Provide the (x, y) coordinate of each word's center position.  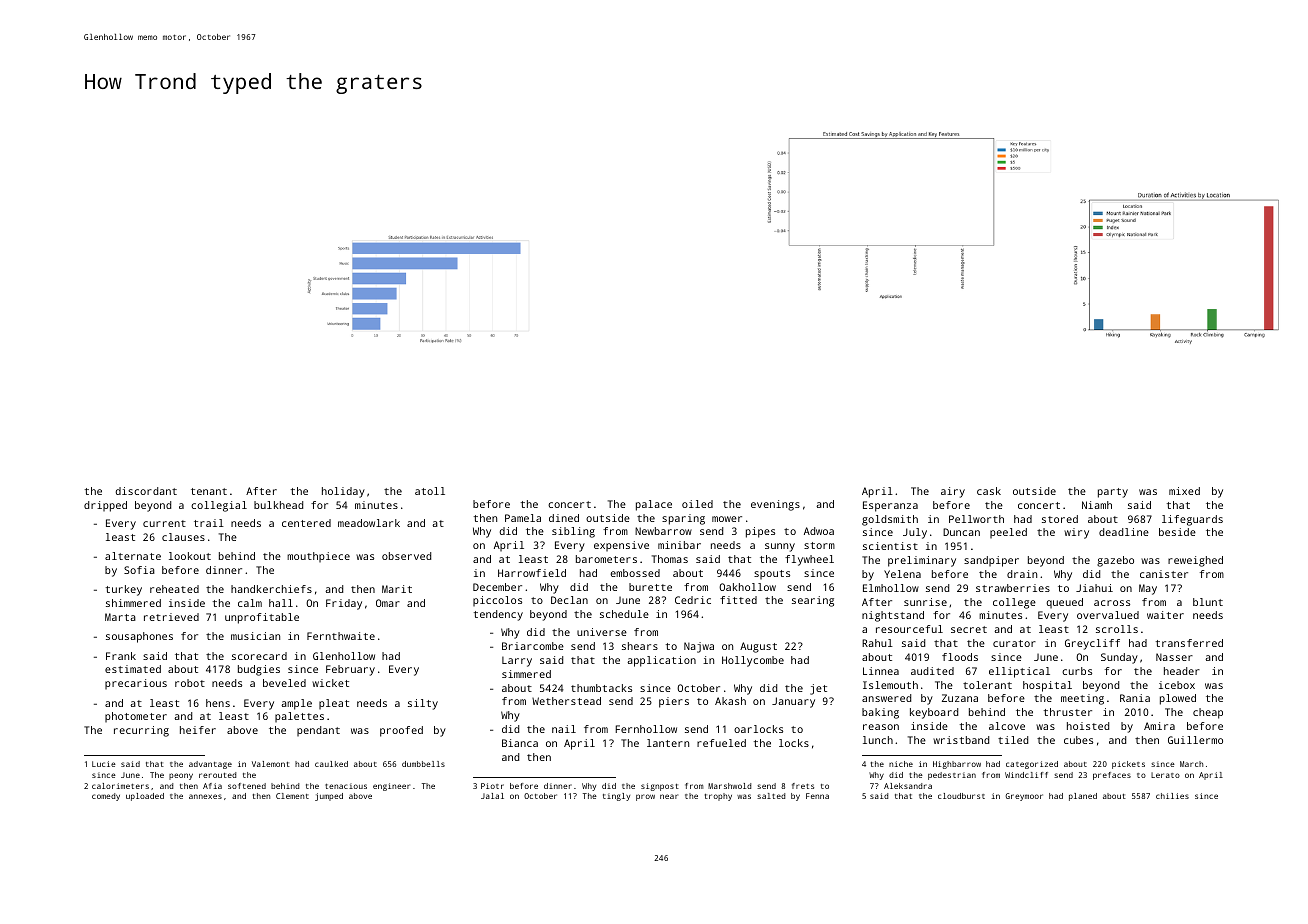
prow (645, 797)
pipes (760, 532)
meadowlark (369, 523)
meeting (1082, 699)
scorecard (259, 656)
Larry (517, 661)
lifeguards (1192, 520)
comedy (106, 797)
